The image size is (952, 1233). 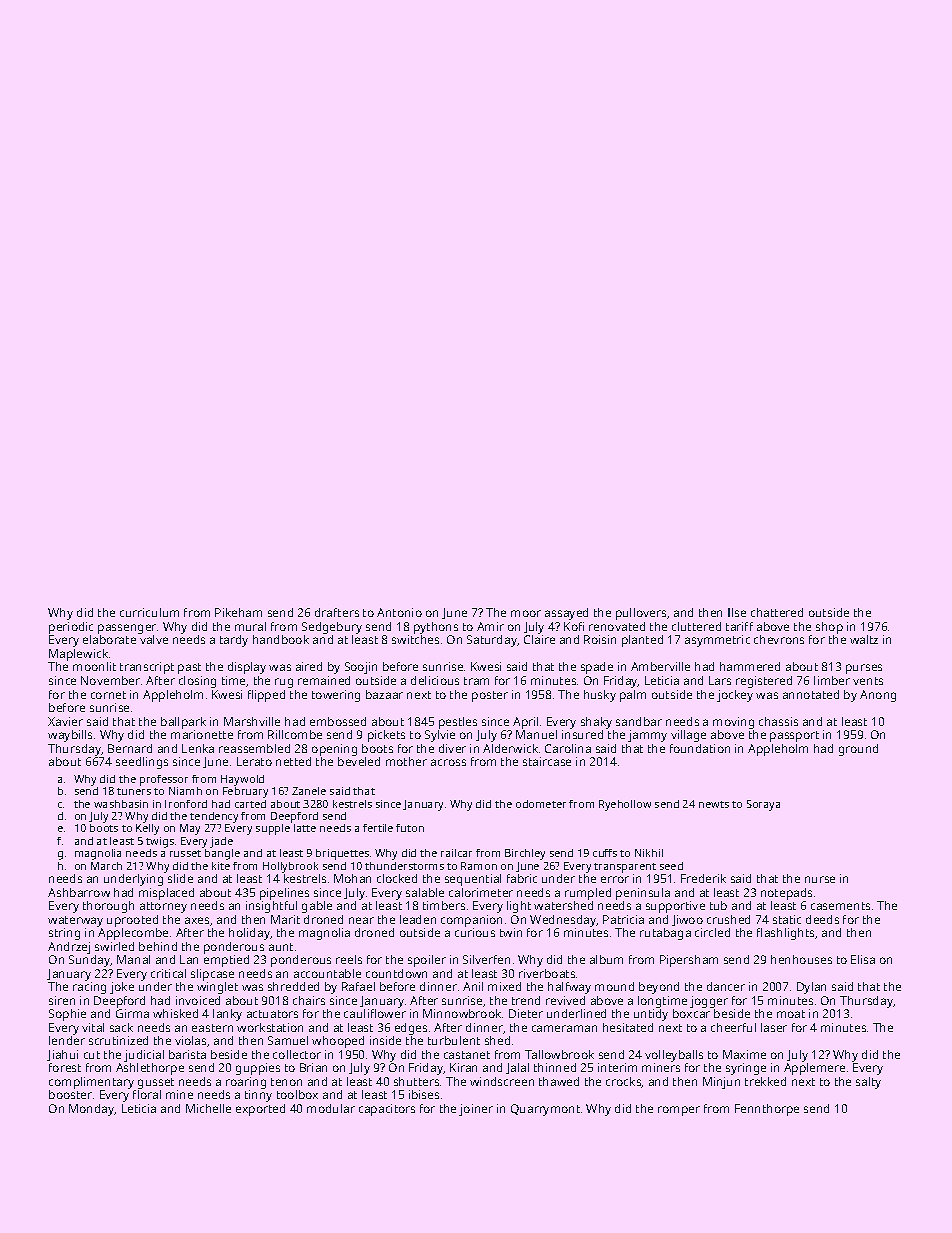 What do you see at coordinates (92, 1110) in the page?
I see `Monday` at bounding box center [92, 1110].
